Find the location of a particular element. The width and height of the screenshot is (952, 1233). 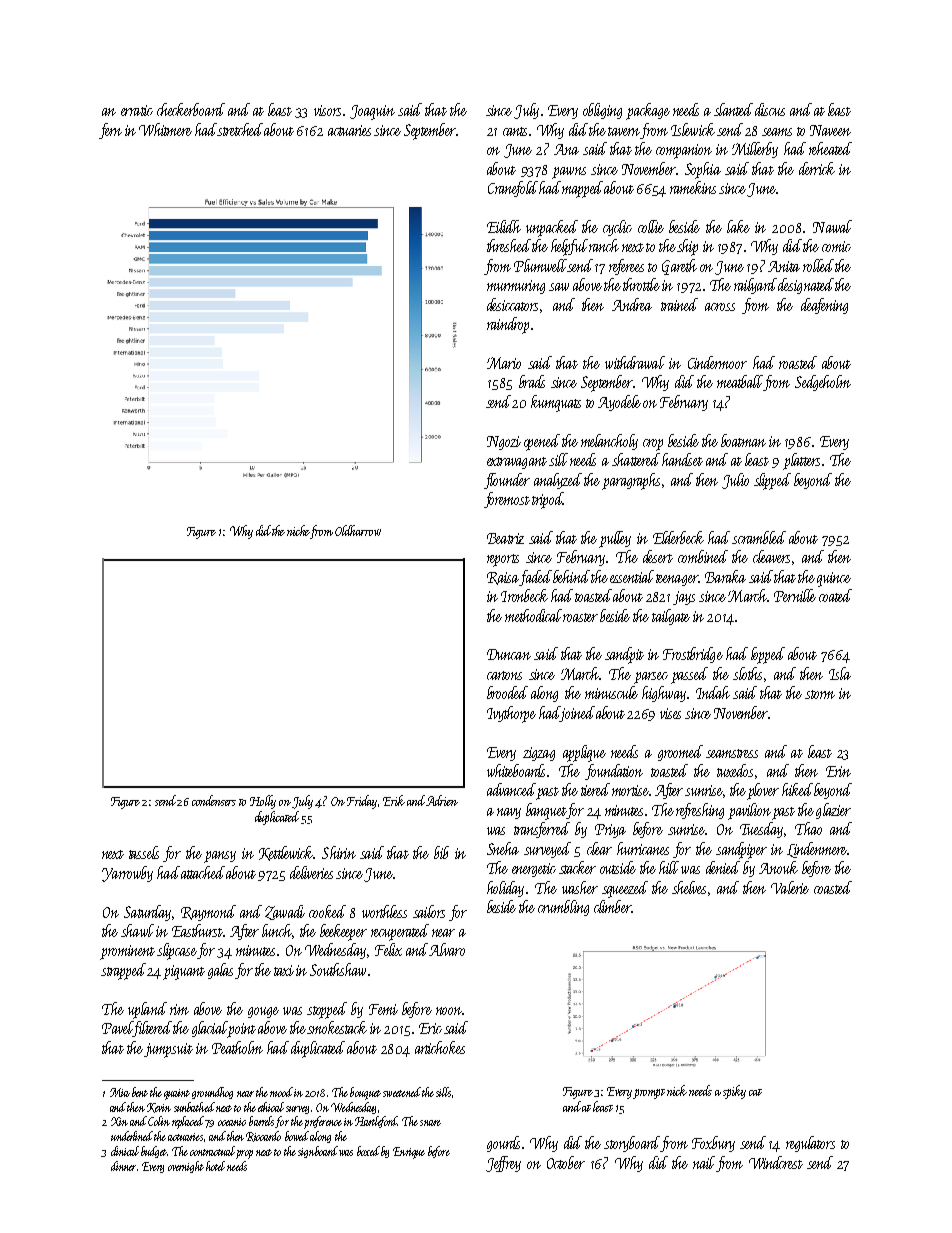

designated is located at coordinates (806, 286).
